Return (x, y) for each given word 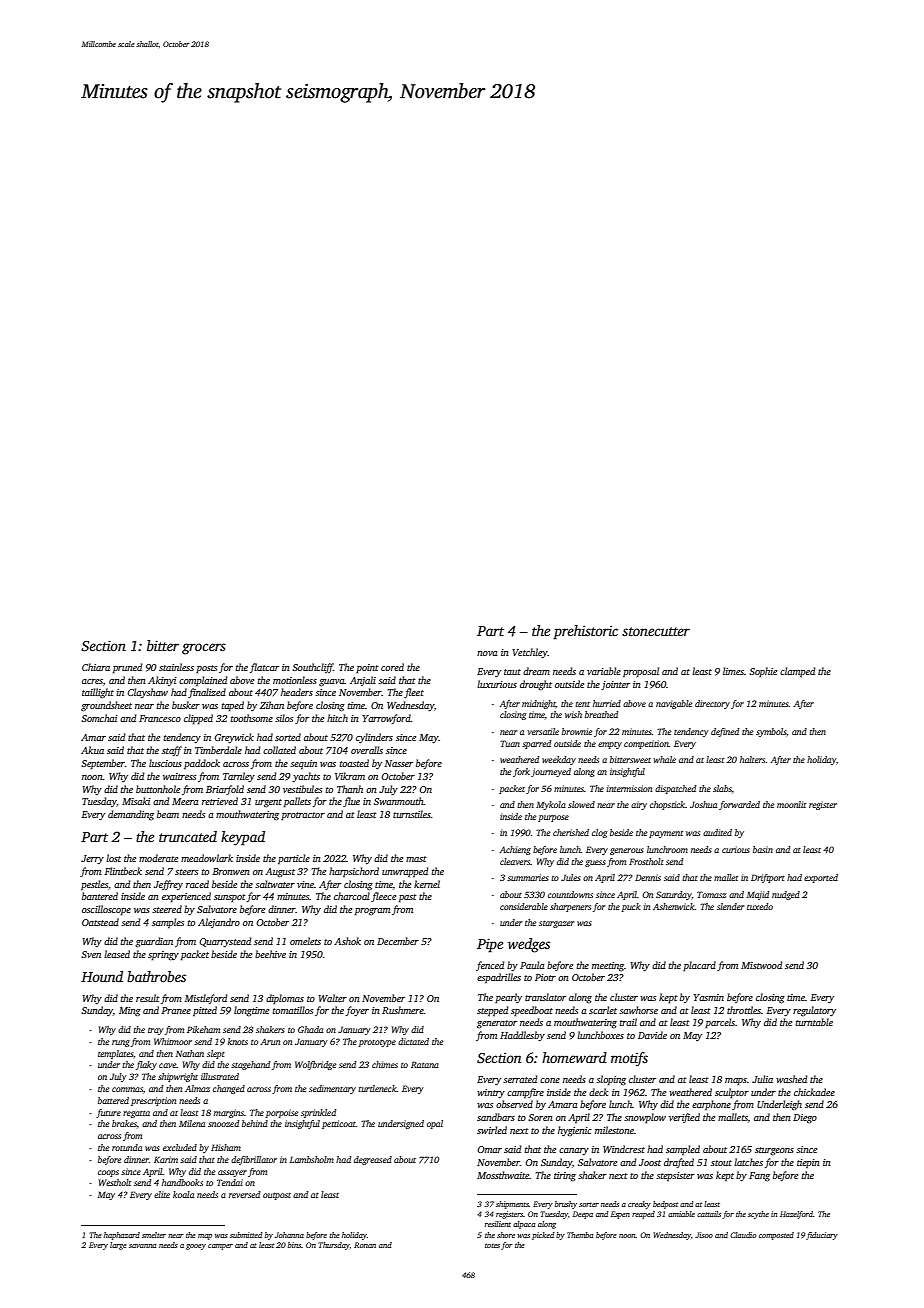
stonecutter (656, 631)
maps (736, 1081)
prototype (377, 1043)
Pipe (490, 945)
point (367, 668)
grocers (204, 649)
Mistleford (206, 999)
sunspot (230, 898)
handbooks (182, 1182)
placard (699, 966)
